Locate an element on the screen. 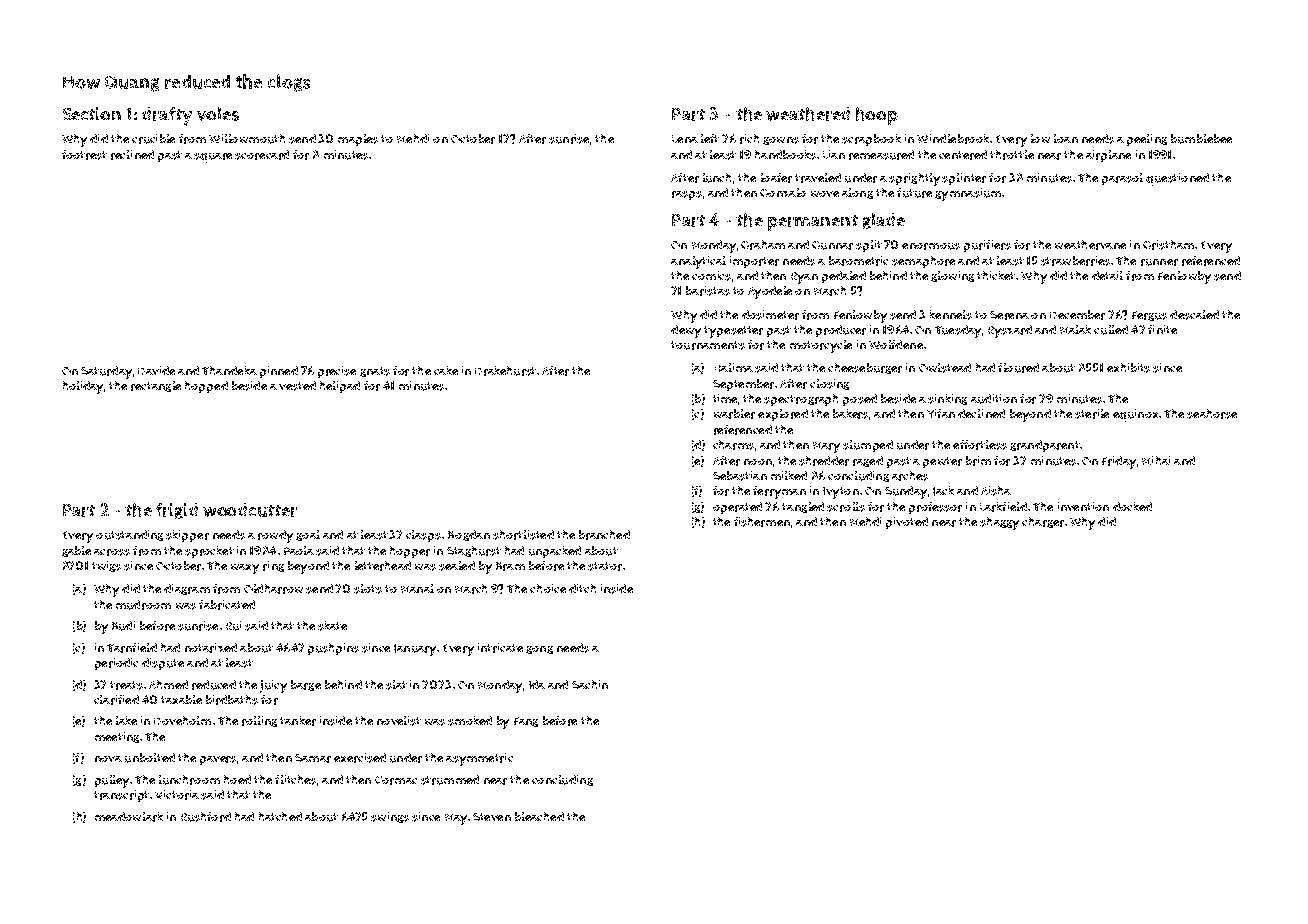  bumblebee is located at coordinates (1201, 139).
